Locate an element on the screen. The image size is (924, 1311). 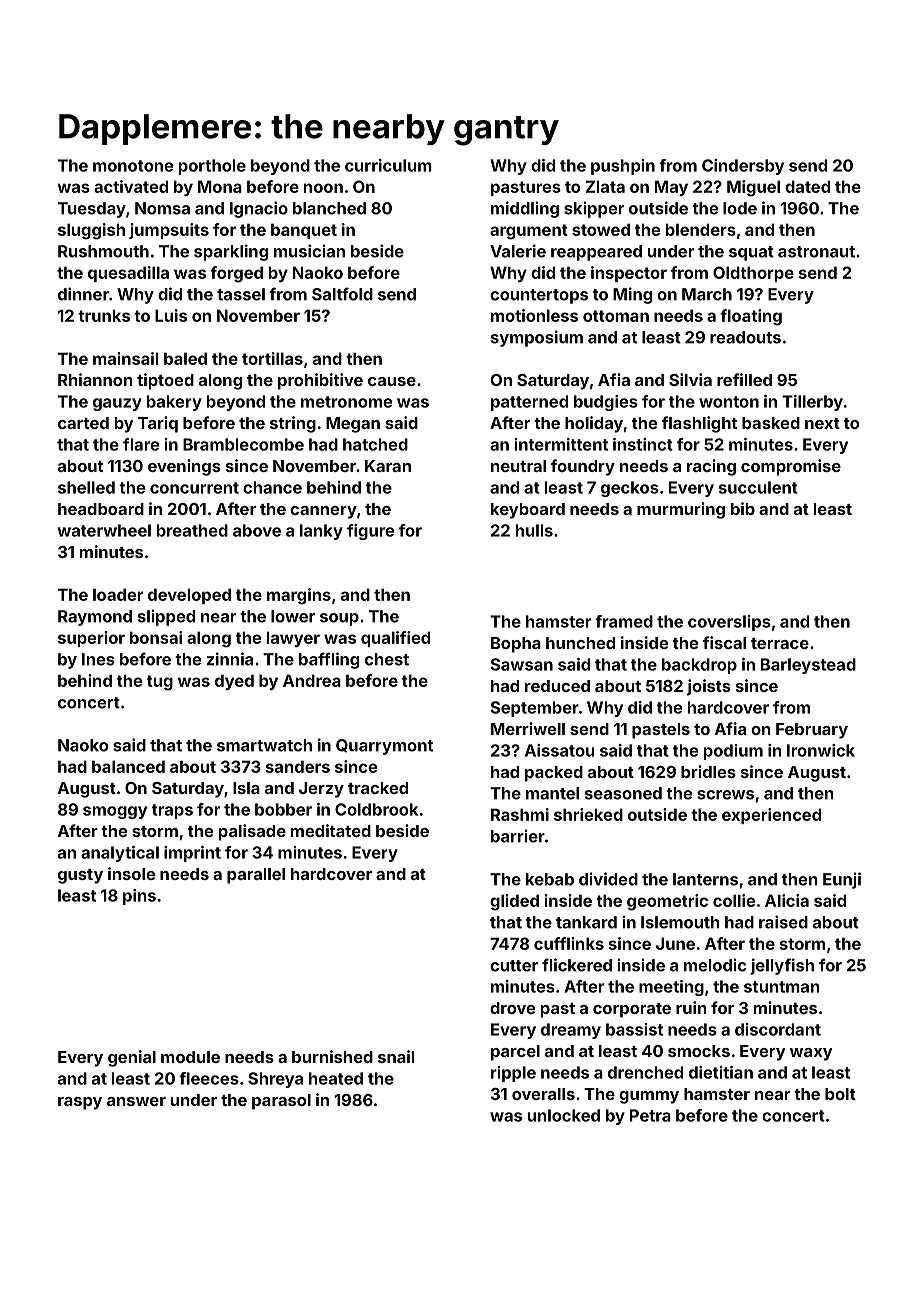
Ironwick is located at coordinates (821, 750).
